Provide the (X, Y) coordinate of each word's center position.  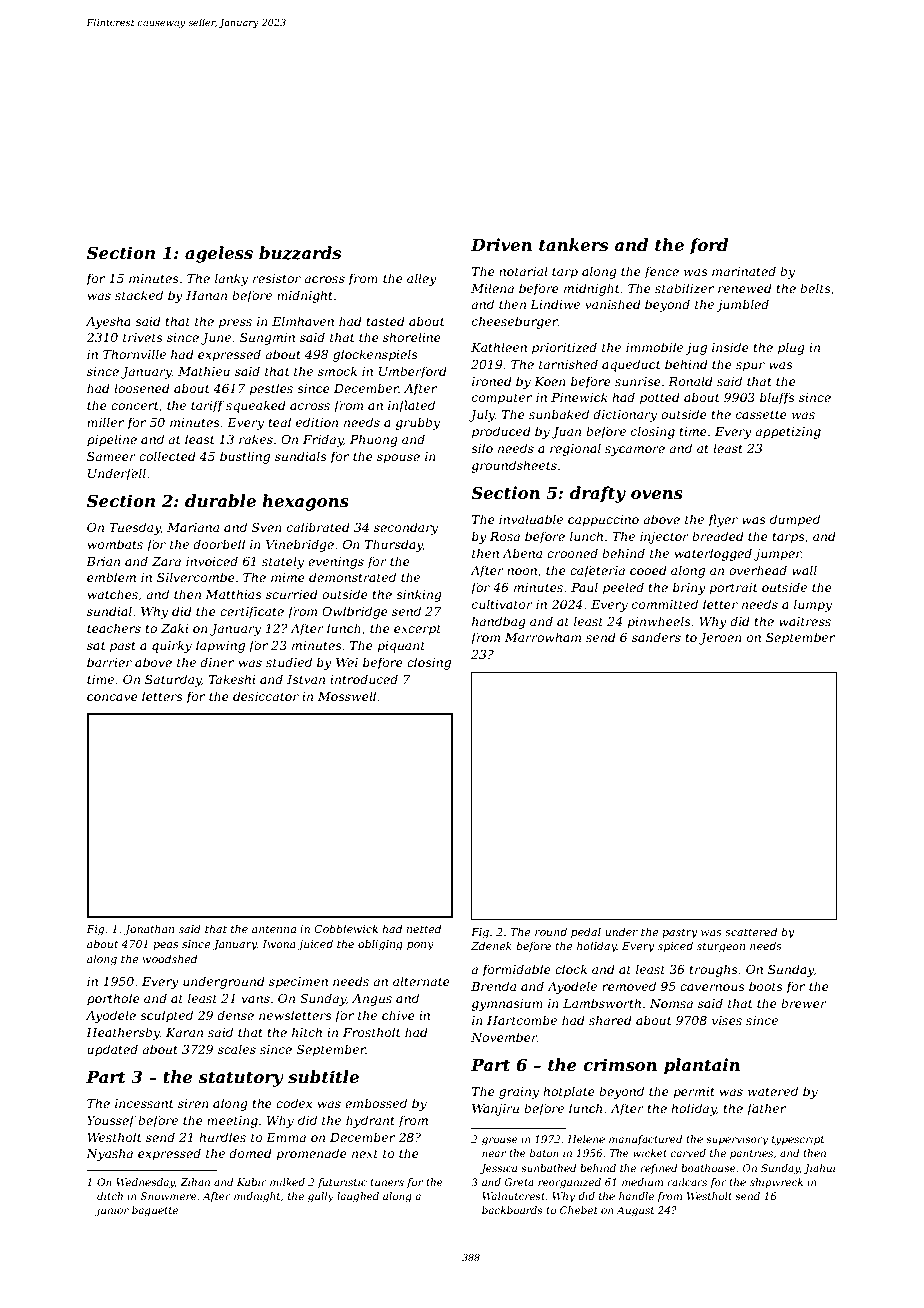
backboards (512, 1210)
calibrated (318, 527)
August (635, 1211)
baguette (155, 1211)
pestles (271, 389)
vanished (613, 304)
